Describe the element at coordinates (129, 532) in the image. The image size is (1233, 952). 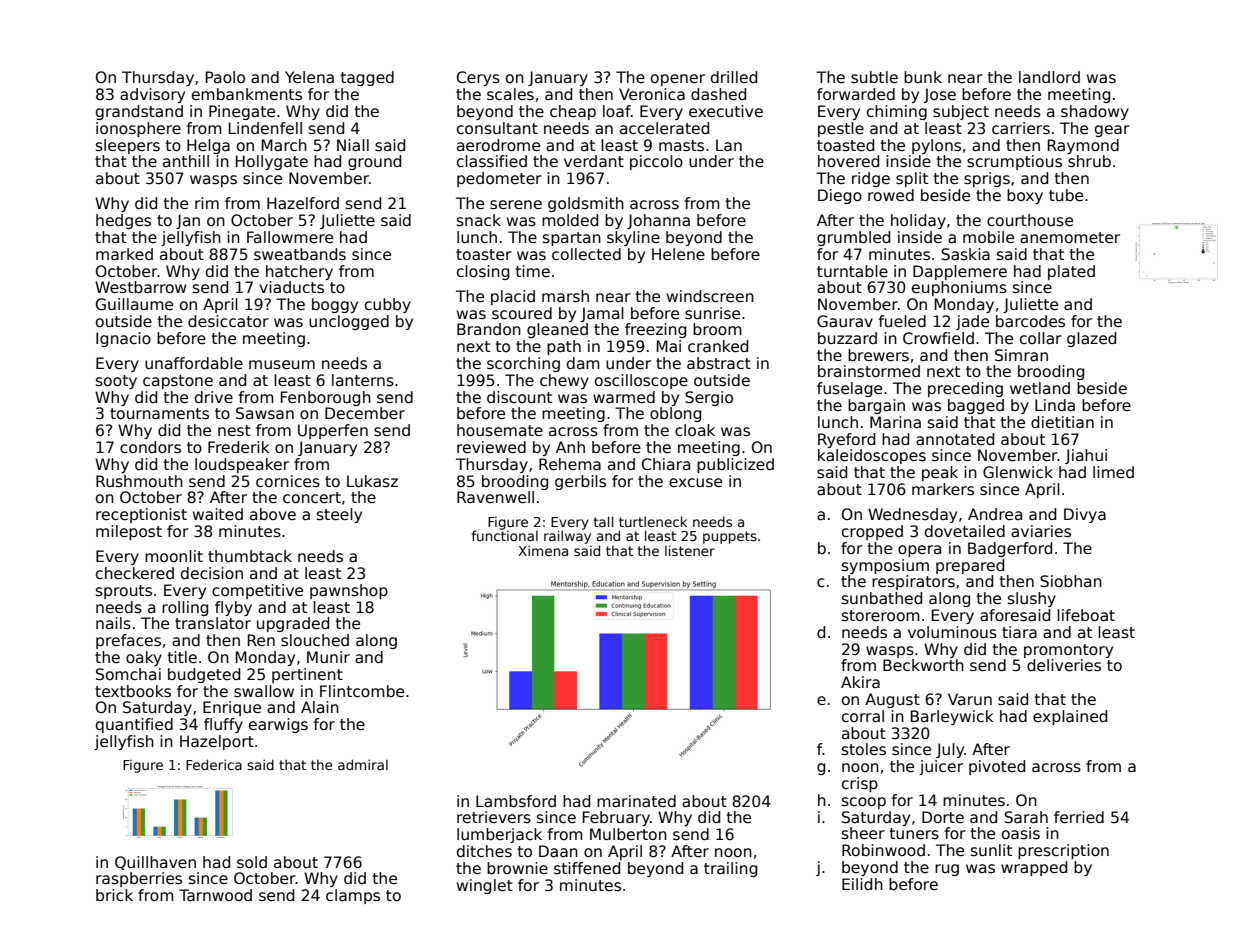
I see `milepost` at that location.
